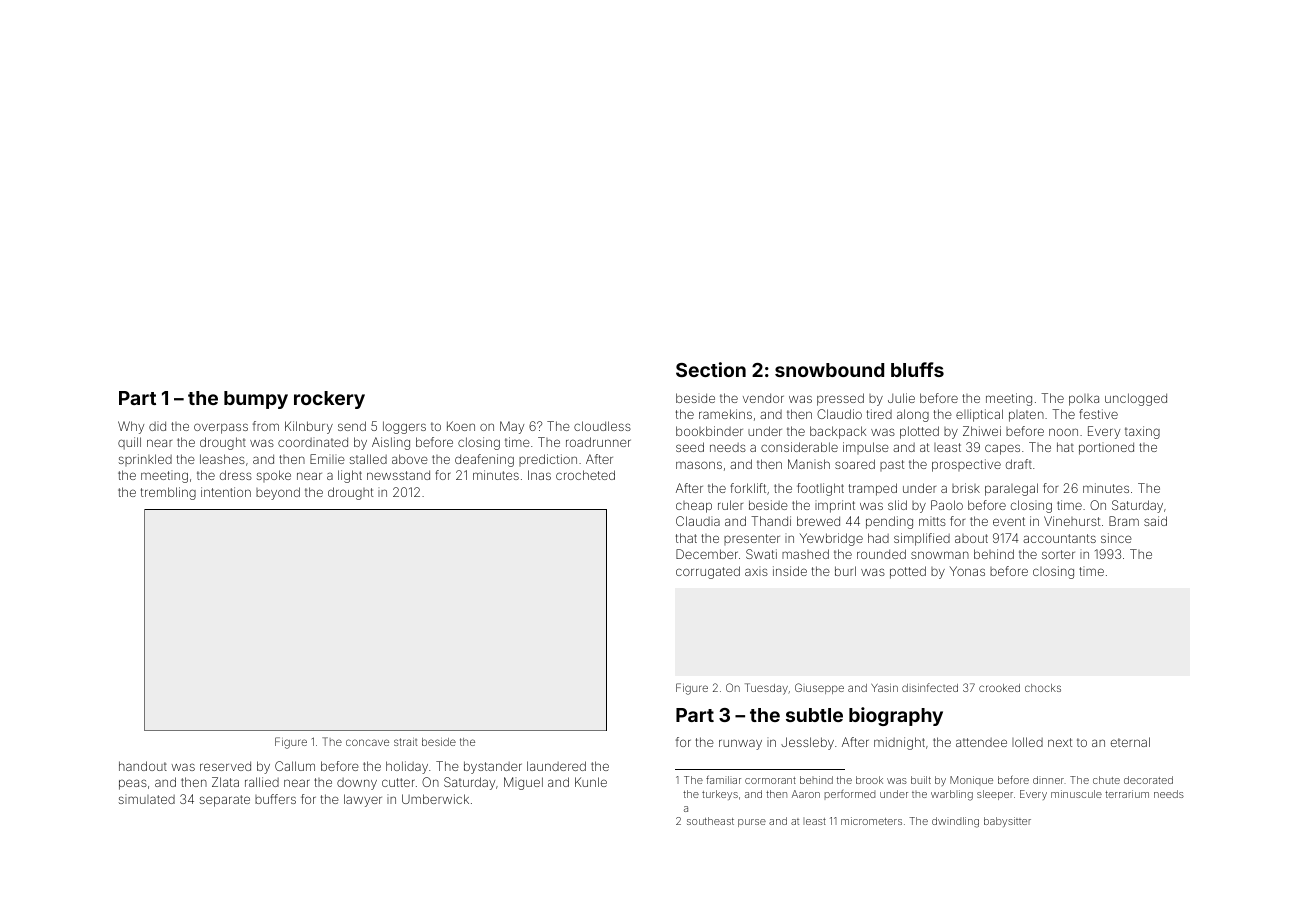 The width and height of the screenshot is (1308, 924). What do you see at coordinates (967, 571) in the screenshot?
I see `Yonas` at bounding box center [967, 571].
